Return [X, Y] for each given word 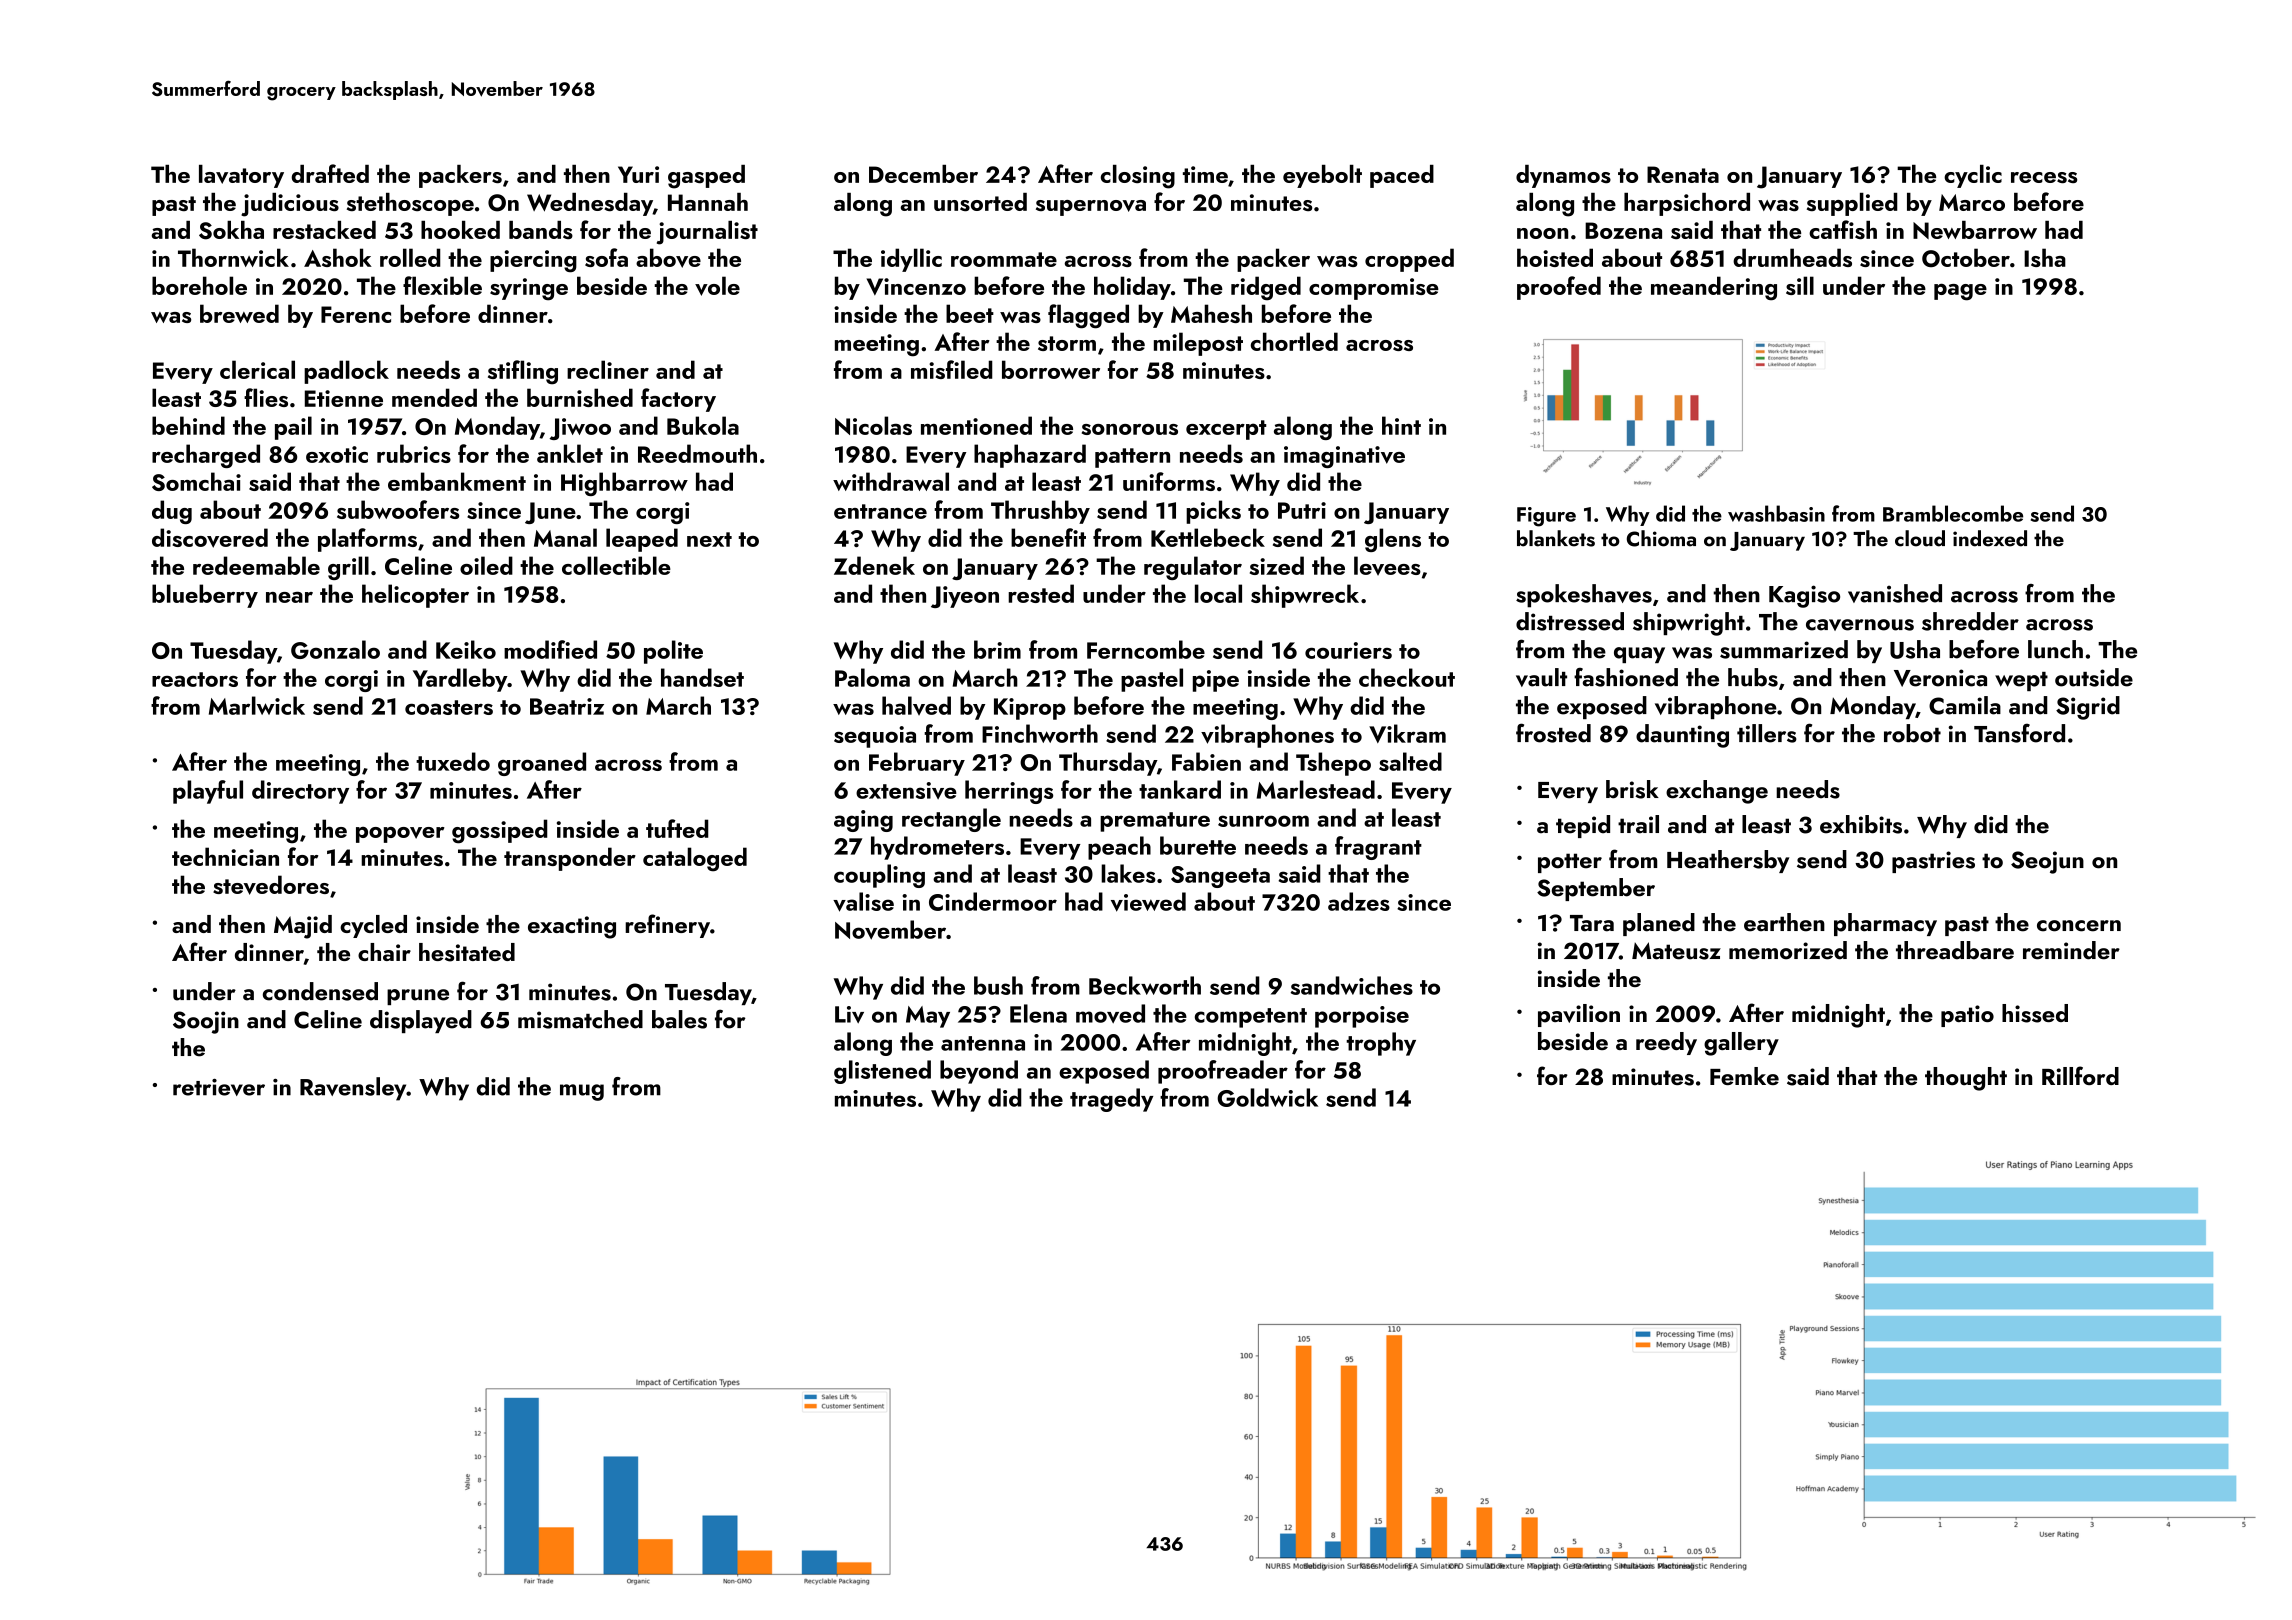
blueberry [205, 596]
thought [1966, 1079]
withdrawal [891, 481]
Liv [849, 1014]
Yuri [638, 174]
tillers [1767, 733]
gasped [706, 177]
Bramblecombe [1953, 513]
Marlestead [1316, 789]
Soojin [206, 1022]
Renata [1683, 174]
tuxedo [453, 761]
